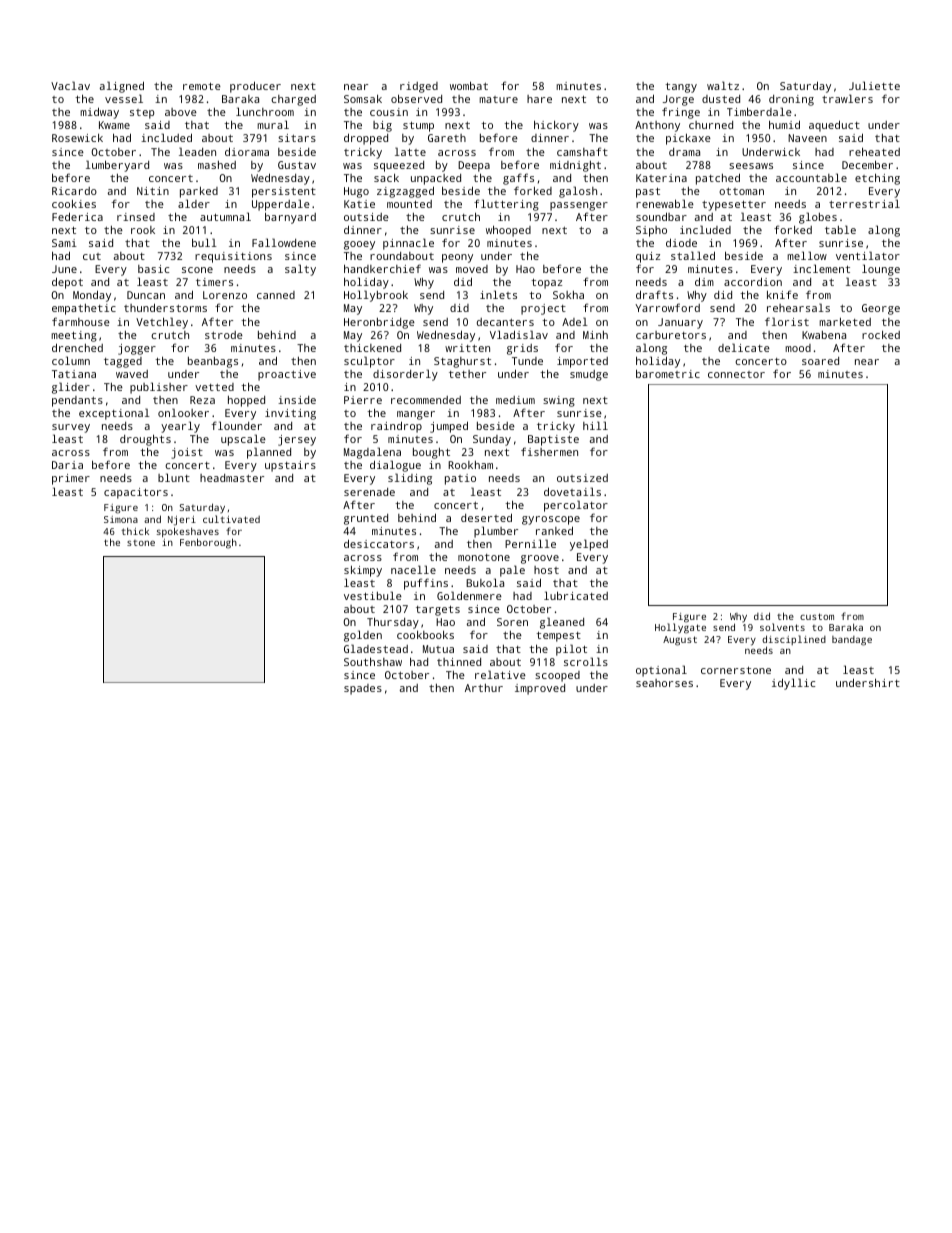 This screenshot has width=952, height=1233. I want to click on tangy, so click(681, 88).
